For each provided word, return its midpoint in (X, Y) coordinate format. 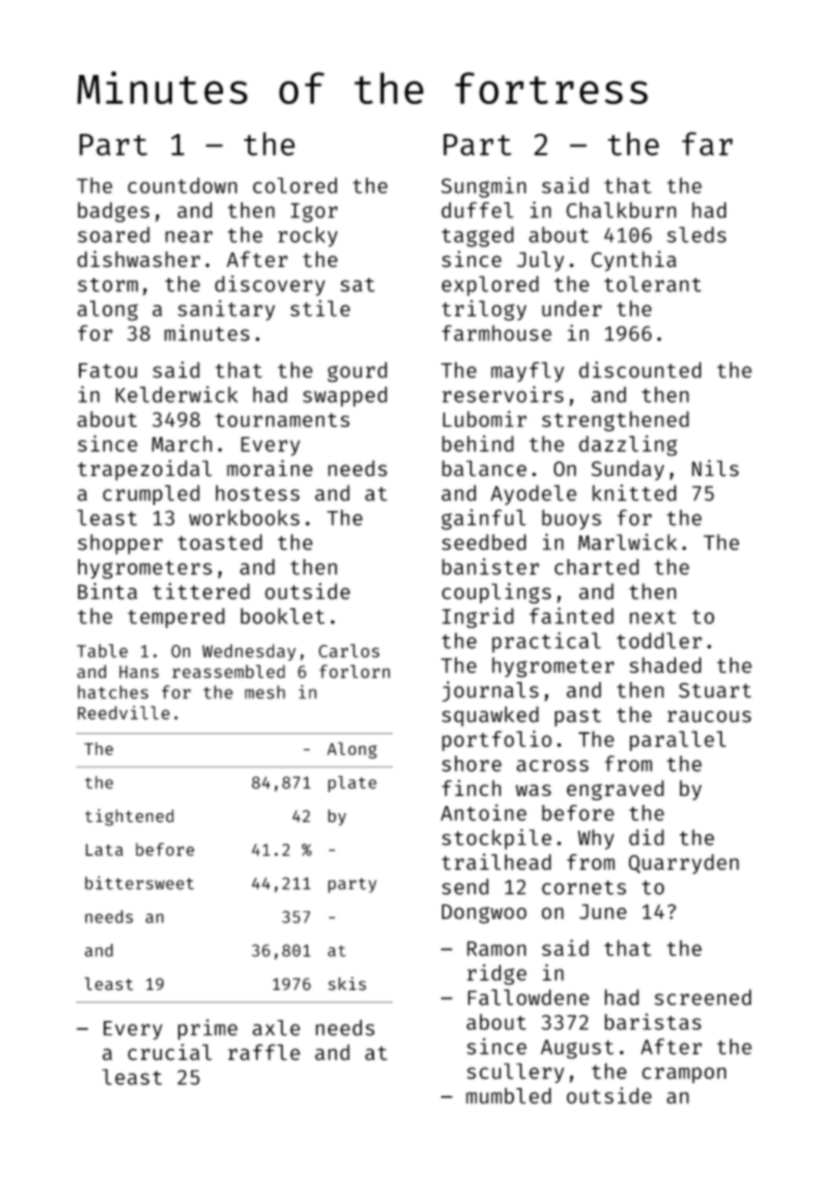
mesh (265, 692)
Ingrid (478, 617)
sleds (696, 234)
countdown (182, 185)
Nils (715, 468)
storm (108, 285)
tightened (129, 817)
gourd (357, 372)
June (603, 912)
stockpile (497, 839)
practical (546, 642)
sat (357, 285)
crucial (170, 1052)
